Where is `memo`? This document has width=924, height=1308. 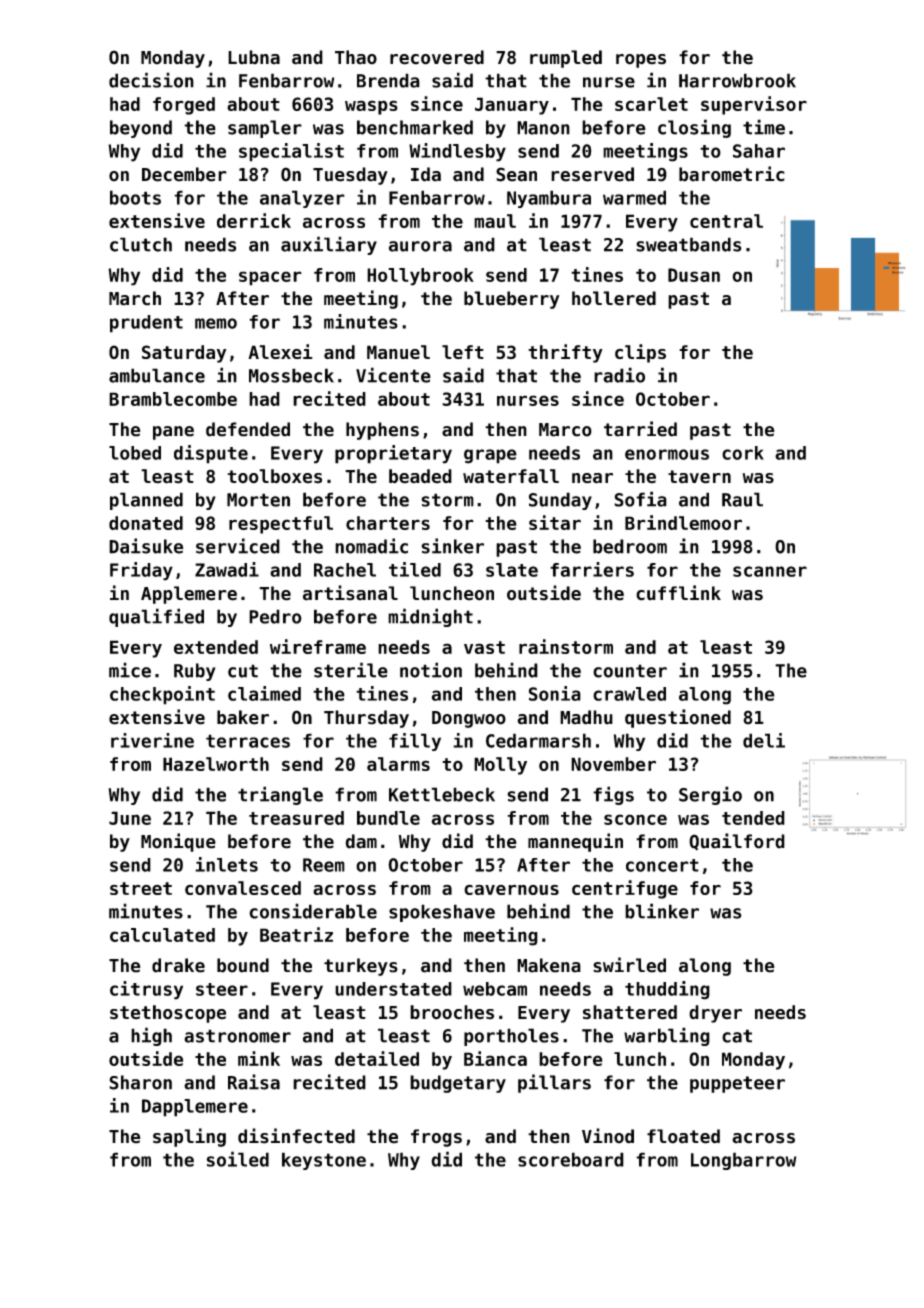 memo is located at coordinates (216, 323).
